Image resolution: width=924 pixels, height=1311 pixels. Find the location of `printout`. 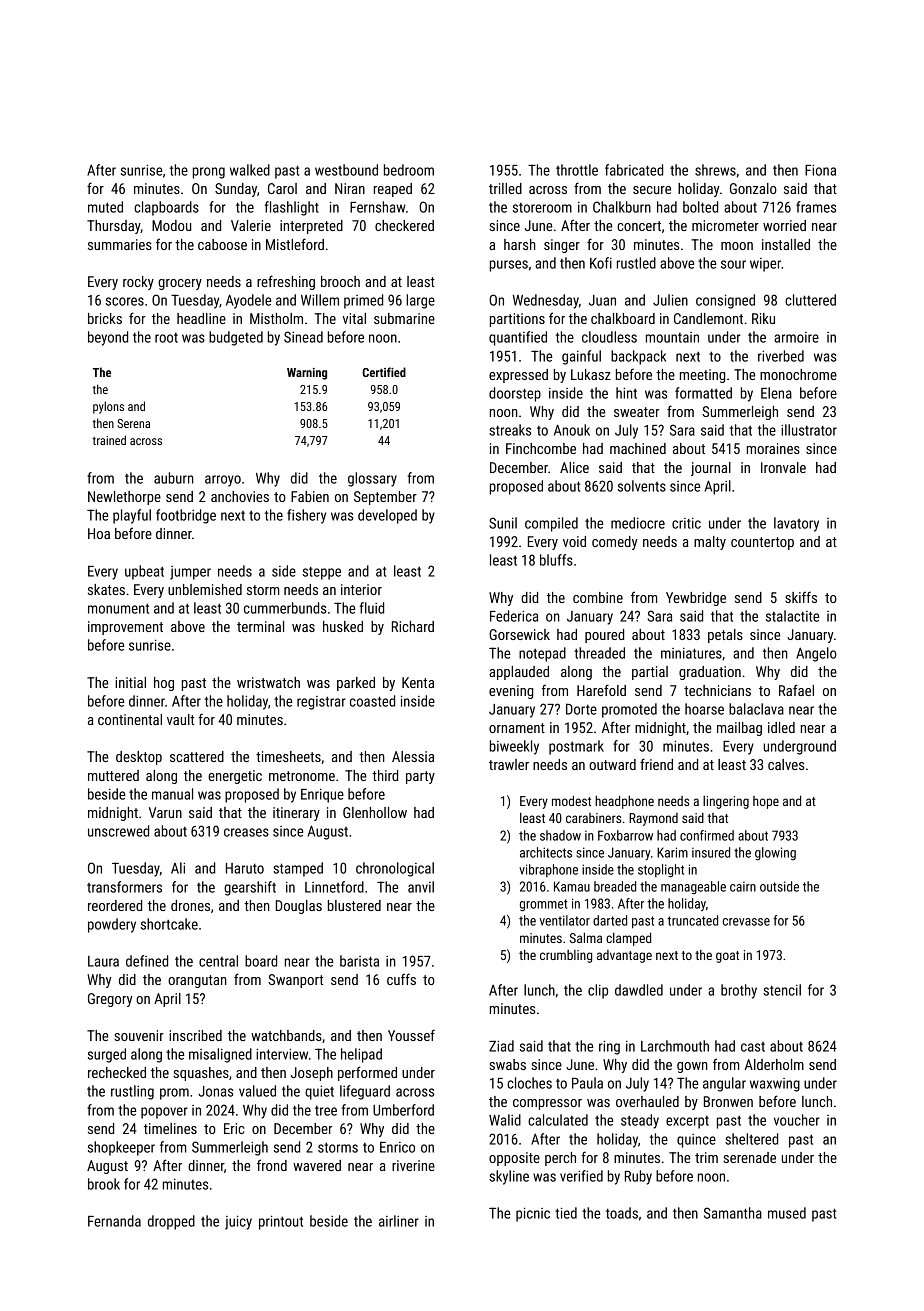

printout is located at coordinates (281, 1222).
